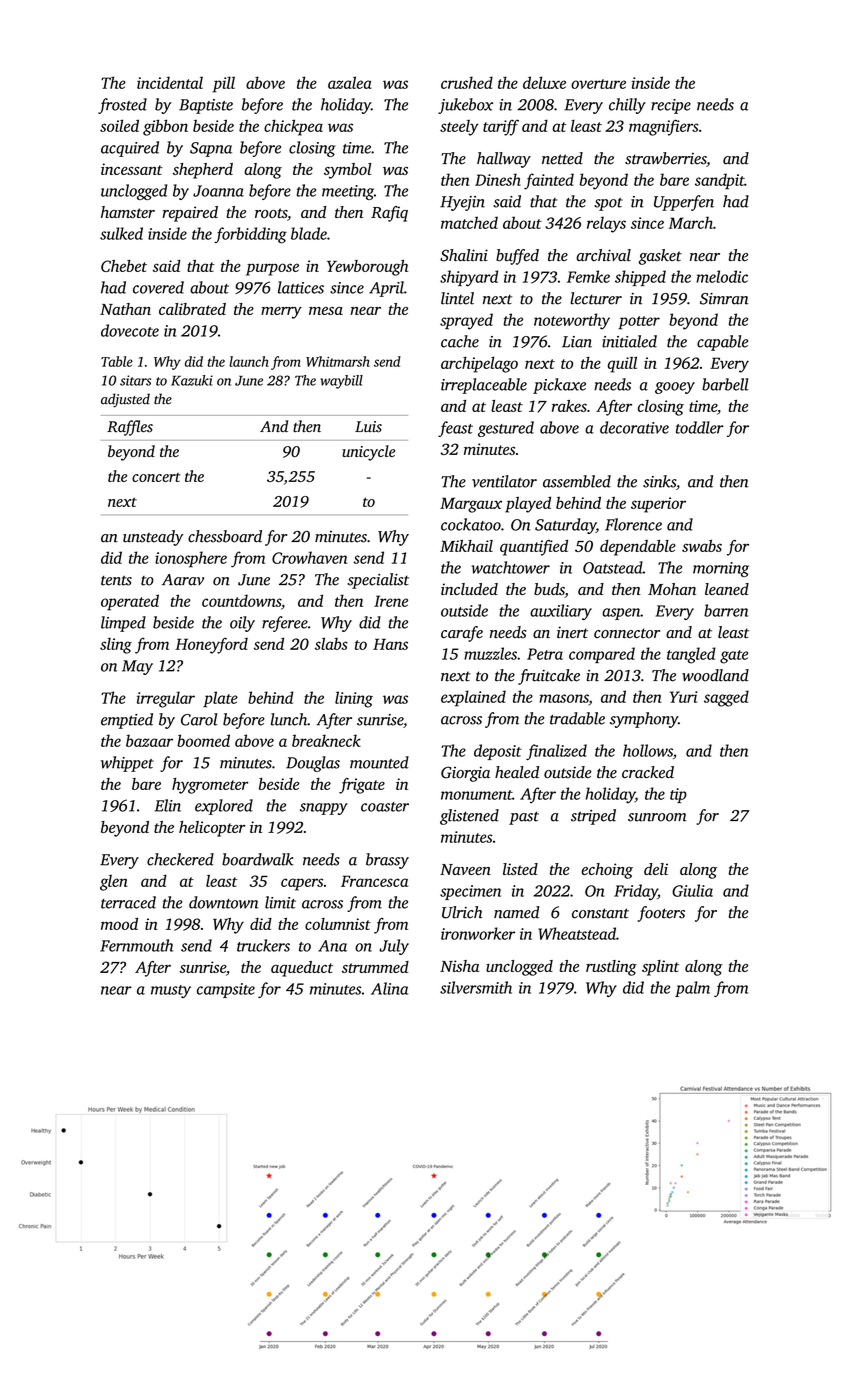 The height and width of the page is (1400, 849). What do you see at coordinates (389, 988) in the page?
I see `Alina` at bounding box center [389, 988].
